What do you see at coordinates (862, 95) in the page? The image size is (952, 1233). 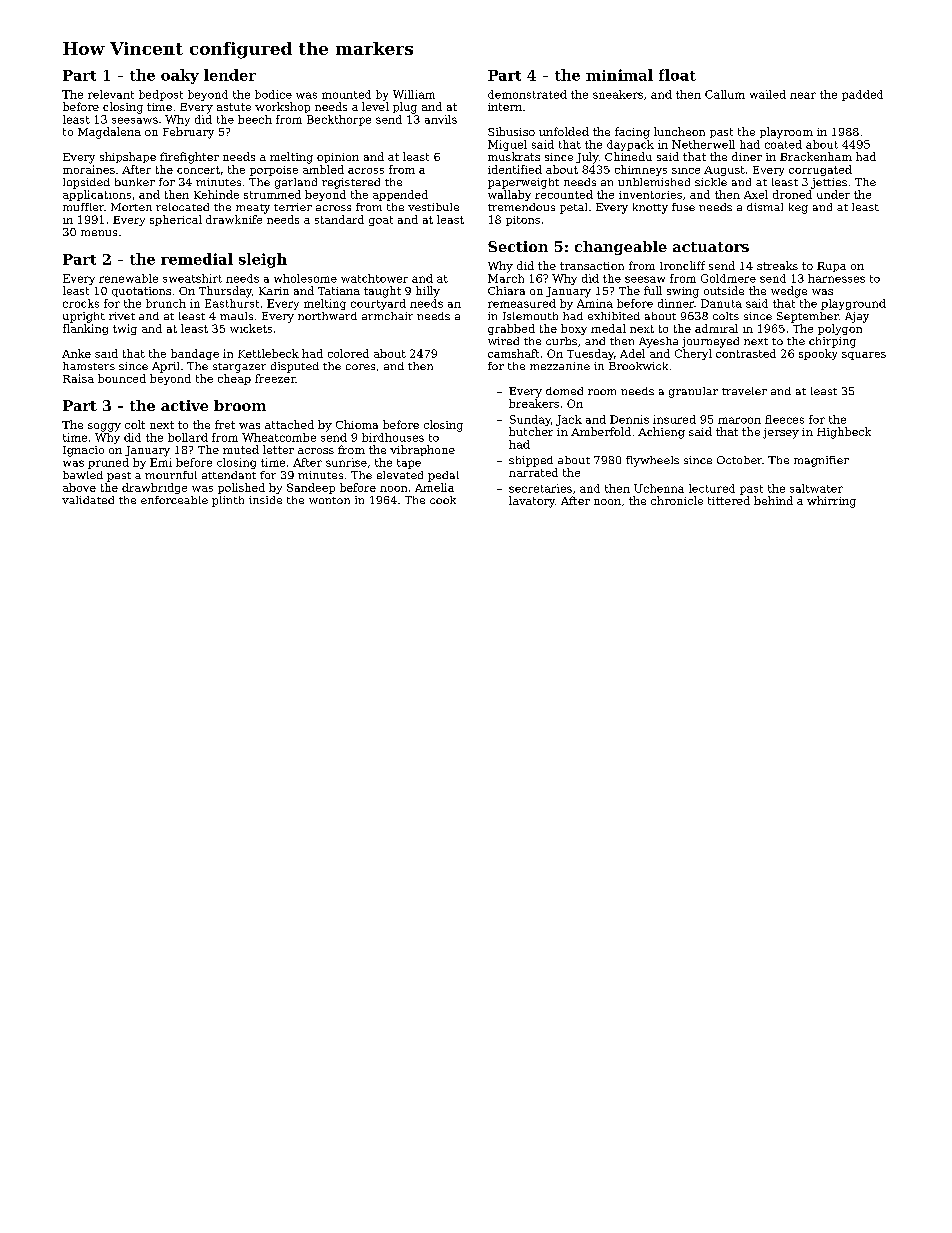 I see `padded` at bounding box center [862, 95].
